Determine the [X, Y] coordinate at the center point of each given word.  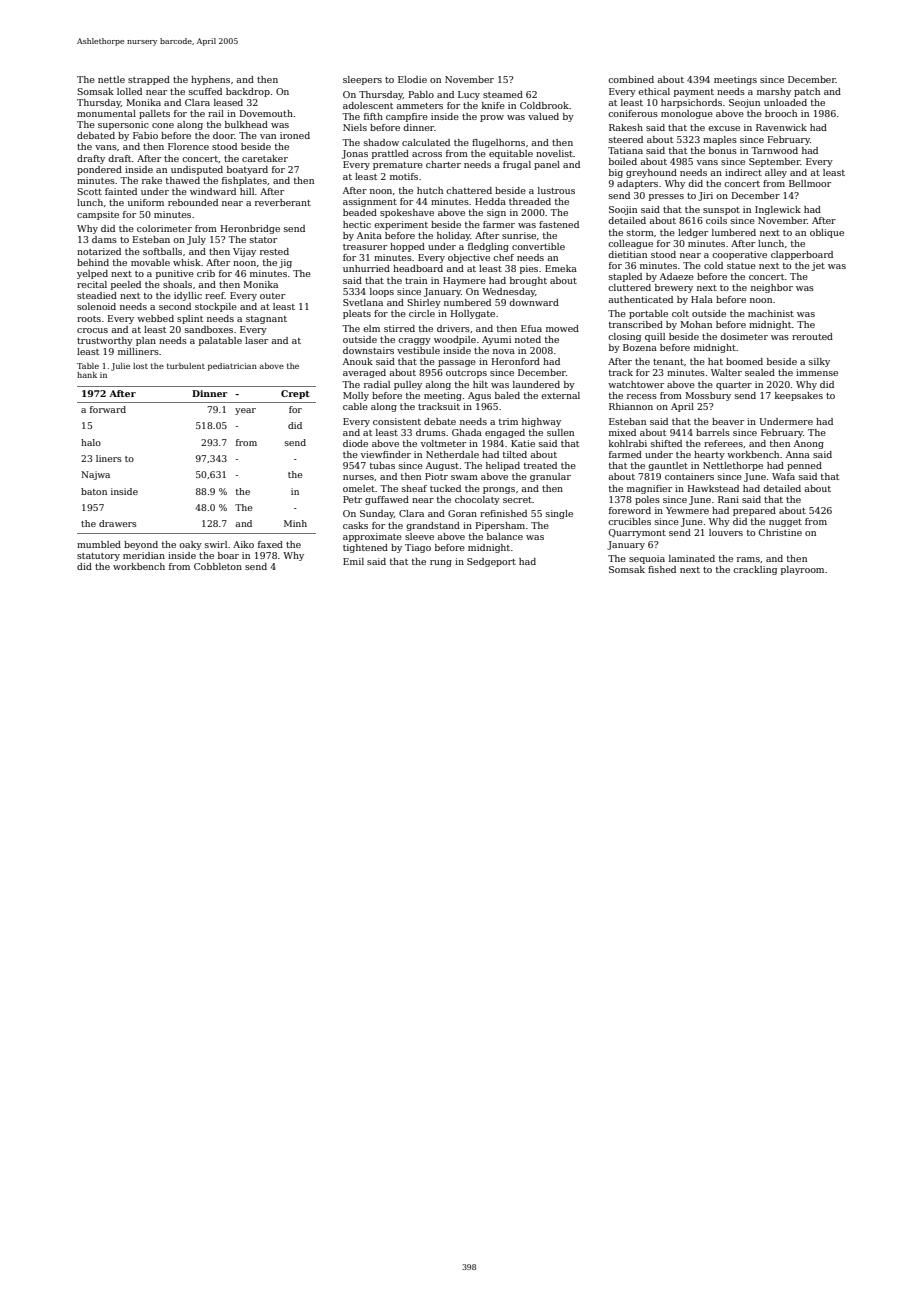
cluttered [629, 287]
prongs [499, 490]
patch [807, 92]
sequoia [647, 559]
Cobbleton [218, 566]
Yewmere [687, 510]
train [416, 280]
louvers [726, 532]
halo [91, 442]
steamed [503, 94]
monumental [106, 113]
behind [93, 262]
